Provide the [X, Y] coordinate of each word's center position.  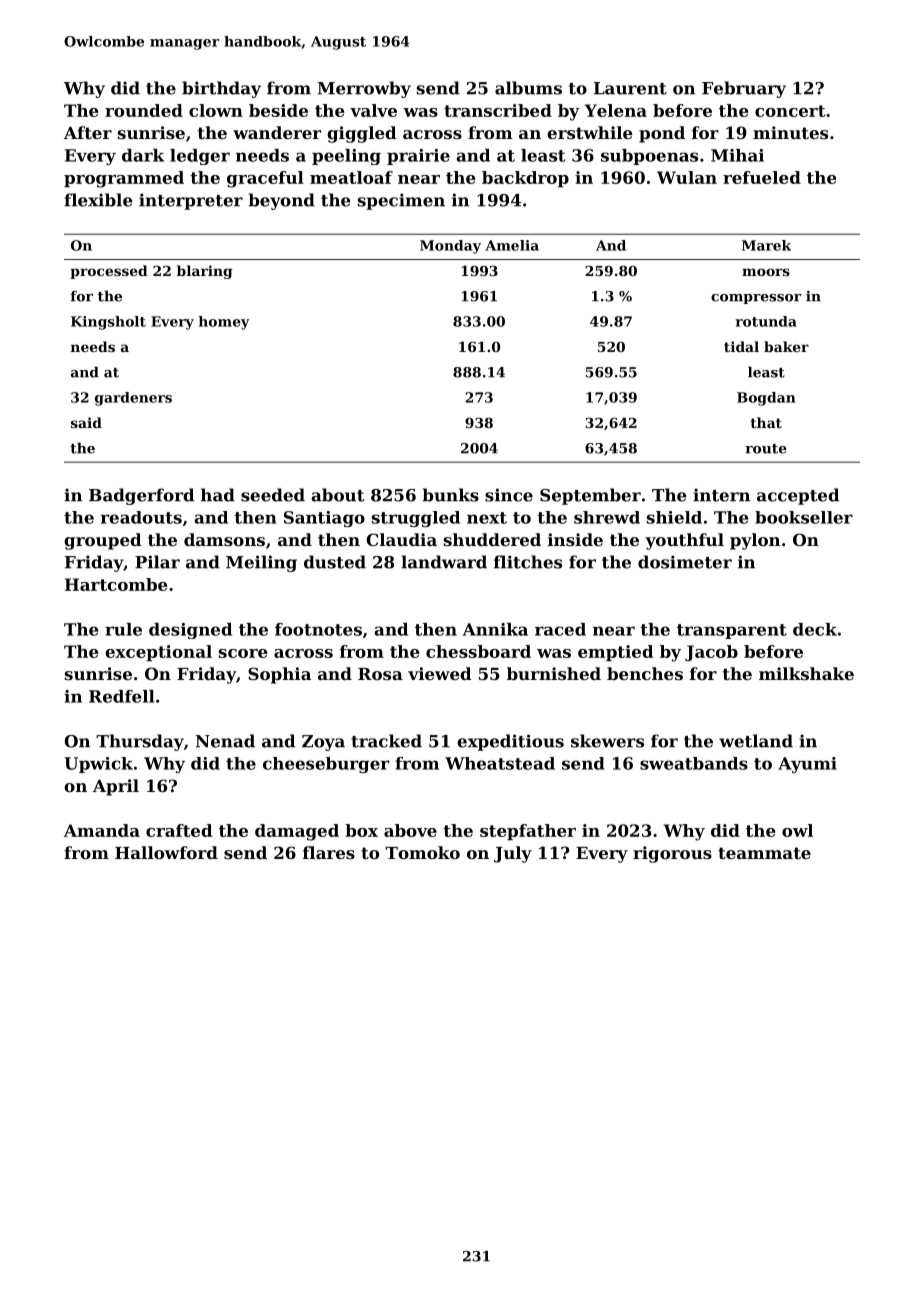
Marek [766, 245]
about [338, 495]
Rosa [380, 674]
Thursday [140, 742]
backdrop [525, 179]
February [744, 89]
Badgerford [141, 496]
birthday [221, 89]
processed [109, 272]
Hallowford [166, 852]
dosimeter [685, 562]
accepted [798, 496]
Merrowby [364, 89]
